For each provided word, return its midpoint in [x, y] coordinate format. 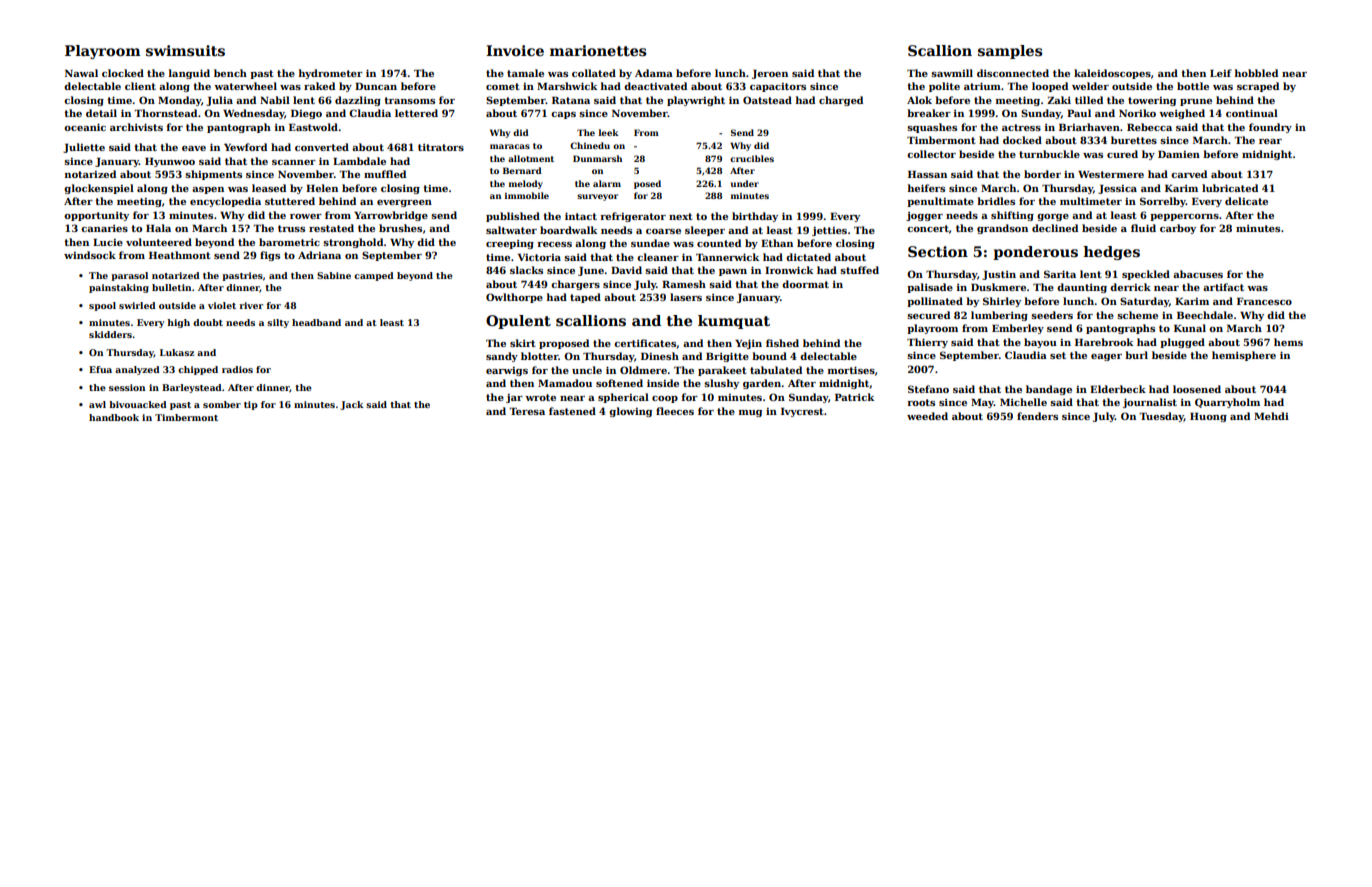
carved [1189, 174]
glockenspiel [99, 189]
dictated [808, 257]
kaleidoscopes [1112, 74]
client [140, 86]
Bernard [522, 170]
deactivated [655, 86]
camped [374, 276]
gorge [1053, 217]
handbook [114, 417]
